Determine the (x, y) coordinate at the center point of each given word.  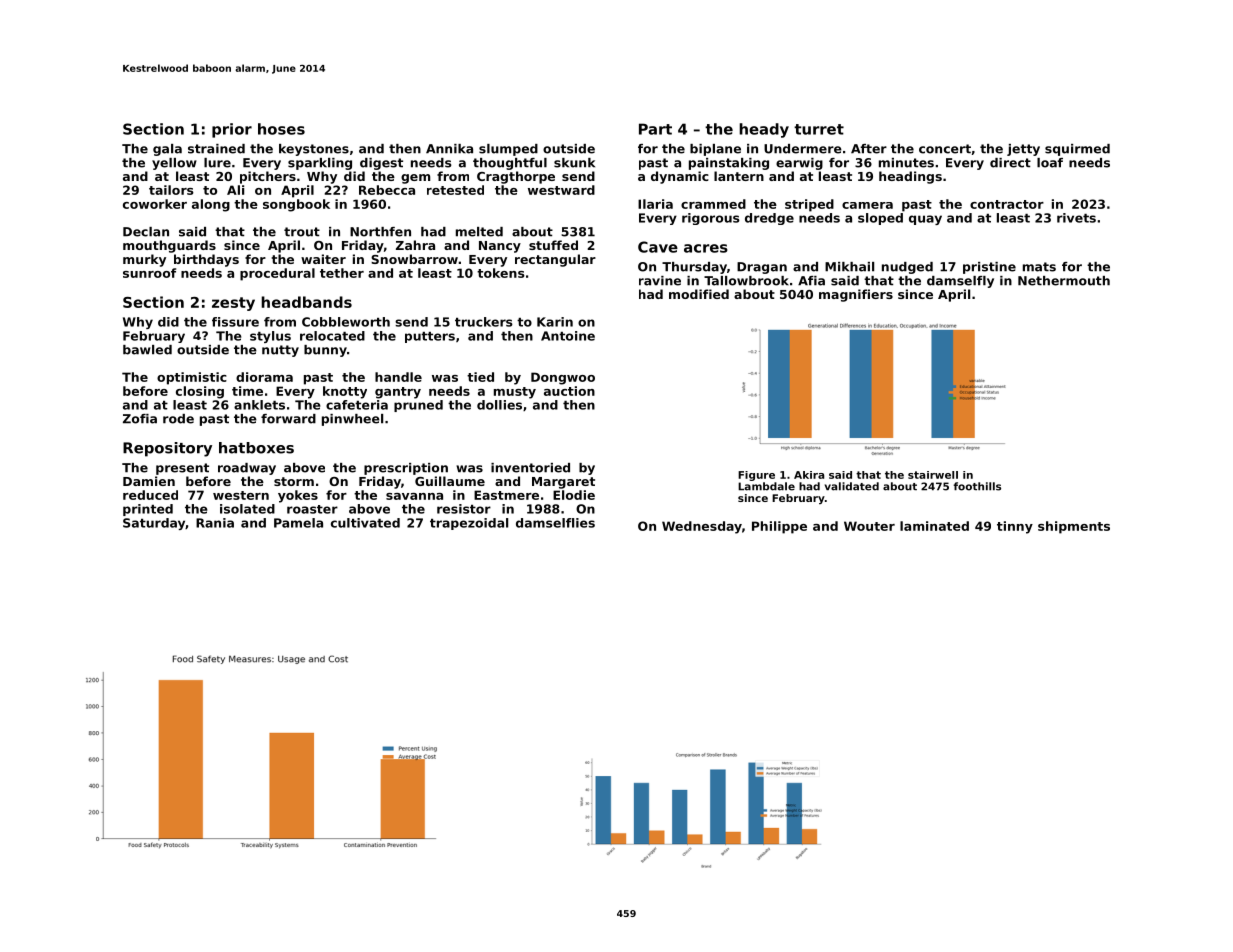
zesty (233, 304)
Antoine (568, 336)
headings (910, 177)
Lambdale (766, 486)
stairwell (933, 475)
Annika (449, 149)
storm (294, 481)
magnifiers (856, 295)
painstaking (729, 164)
